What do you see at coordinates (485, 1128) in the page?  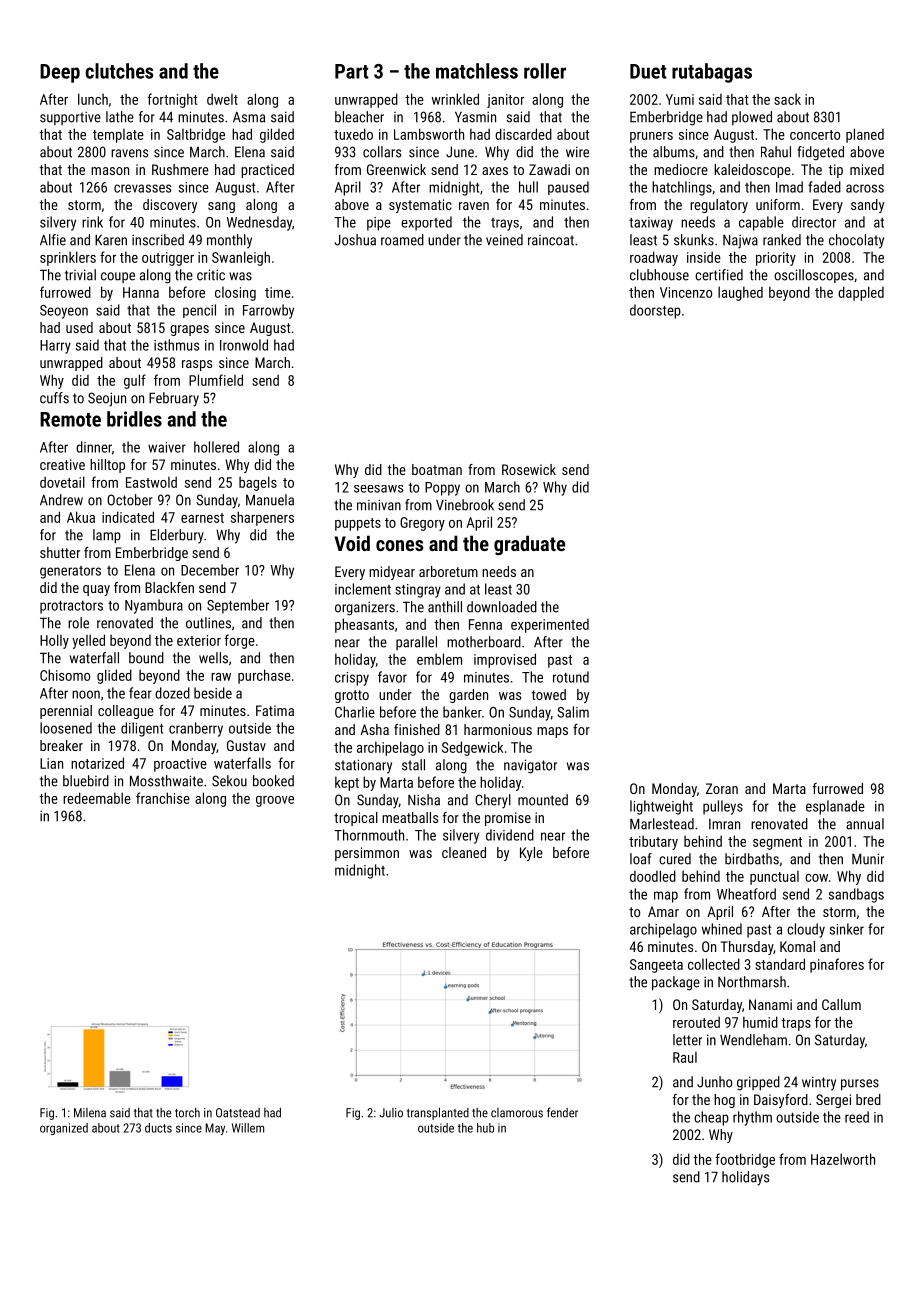 I see `hub` at bounding box center [485, 1128].
